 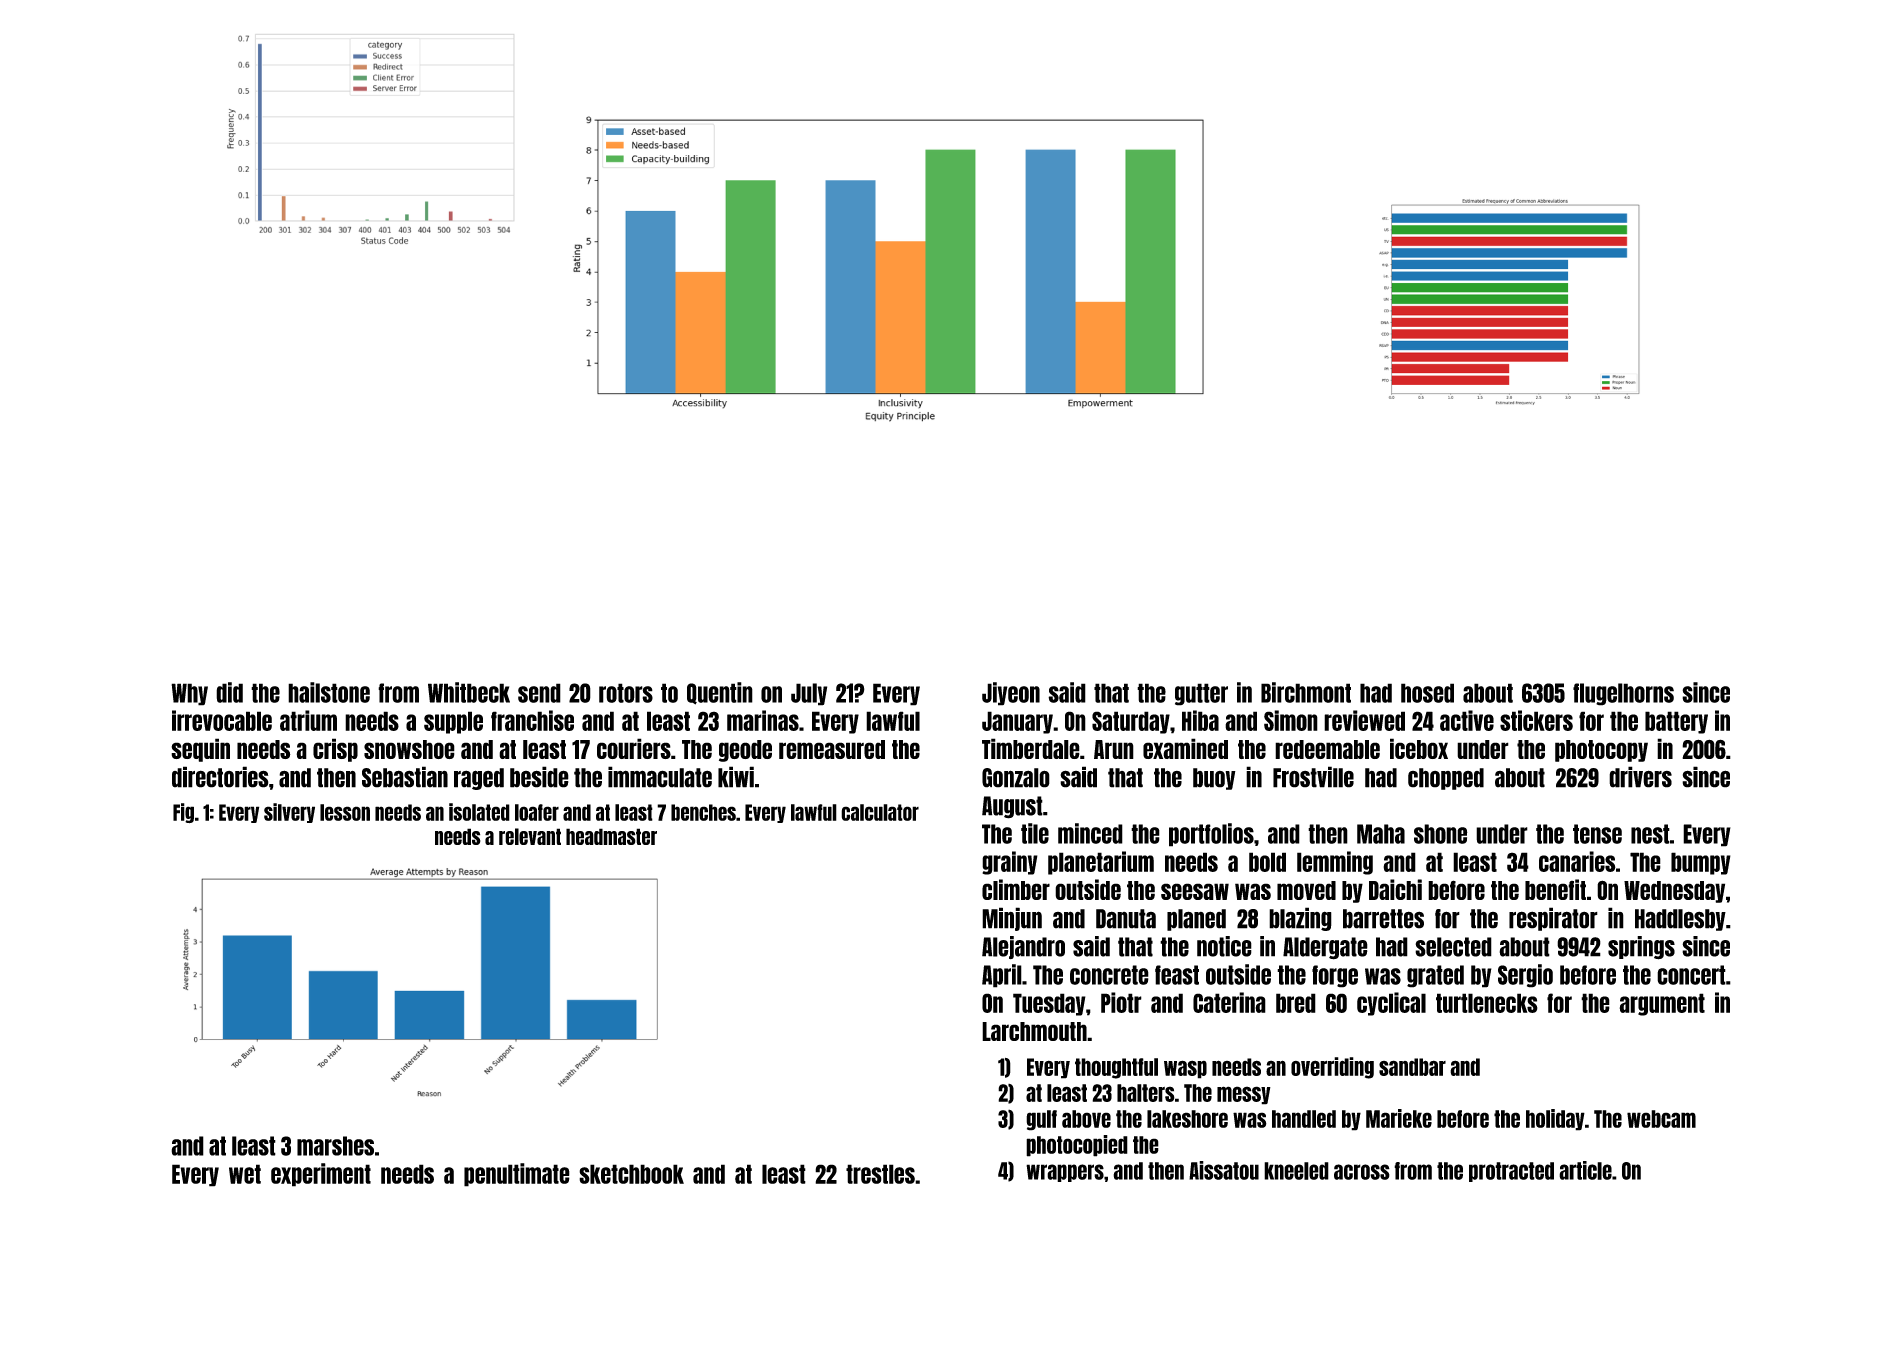 What do you see at coordinates (880, 1174) in the image?
I see `trestles` at bounding box center [880, 1174].
